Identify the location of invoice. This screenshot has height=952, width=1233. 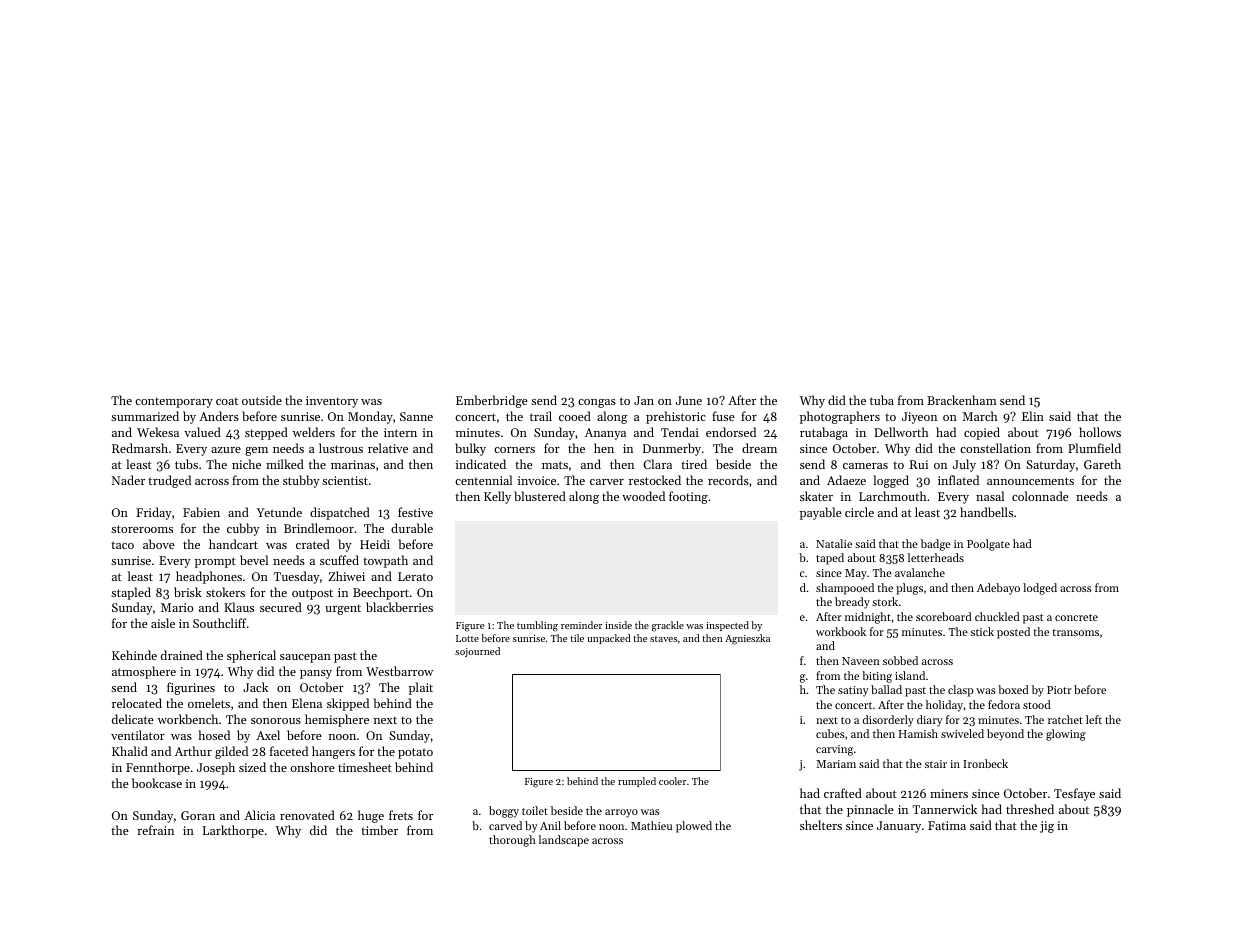
(537, 480).
